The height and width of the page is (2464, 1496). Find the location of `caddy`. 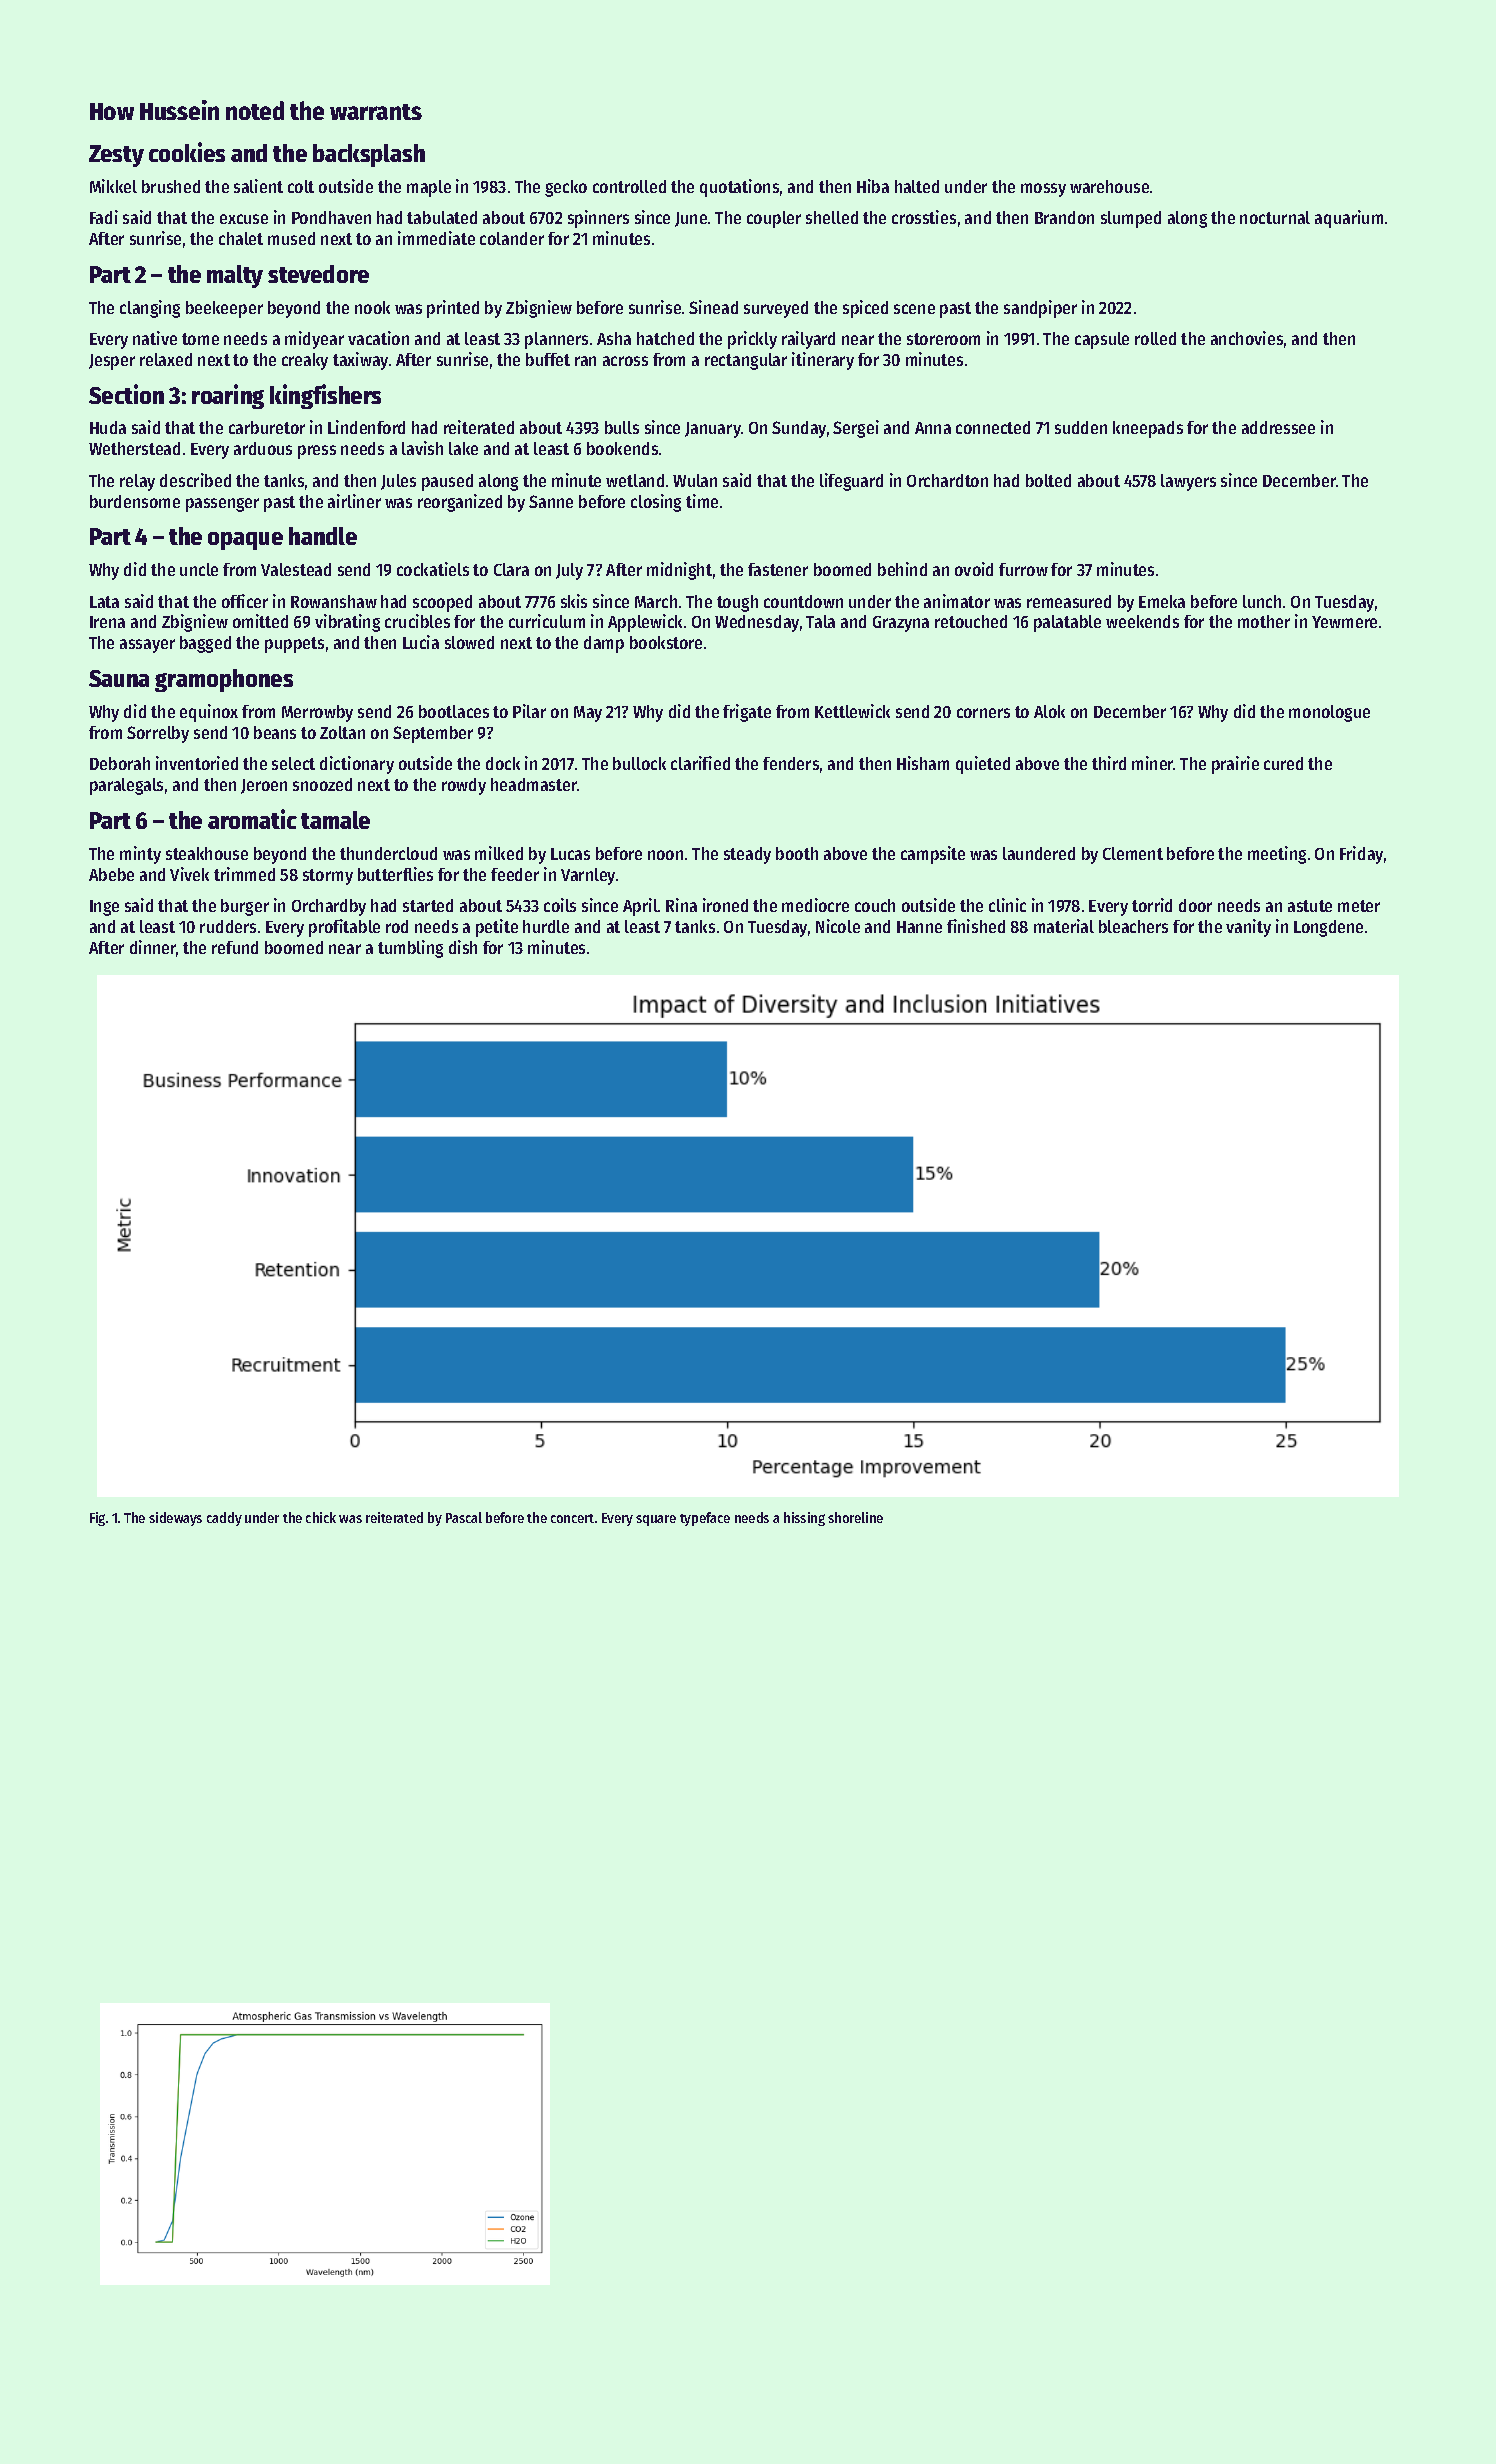

caddy is located at coordinates (224, 1519).
